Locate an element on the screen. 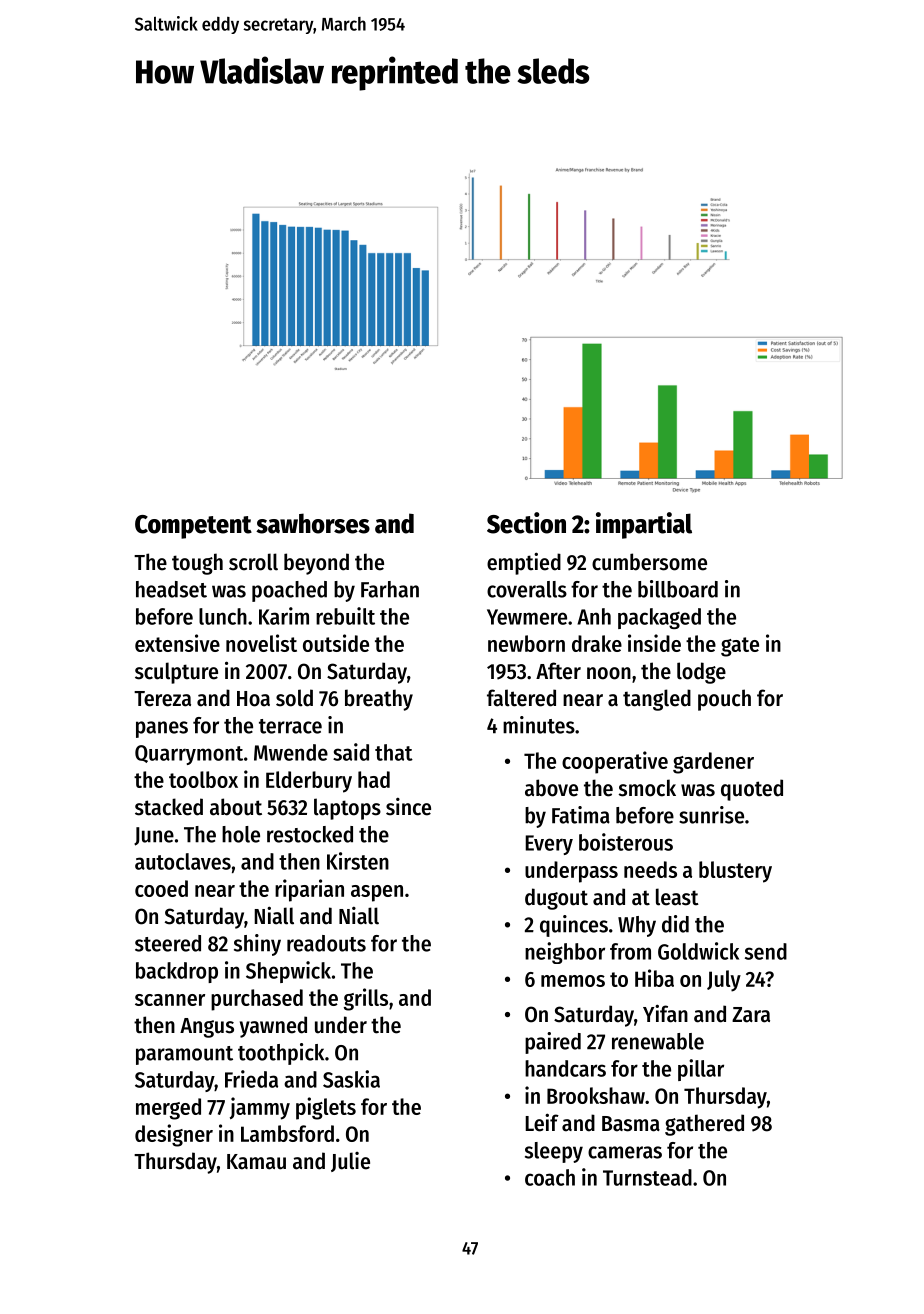  riparian is located at coordinates (309, 890).
